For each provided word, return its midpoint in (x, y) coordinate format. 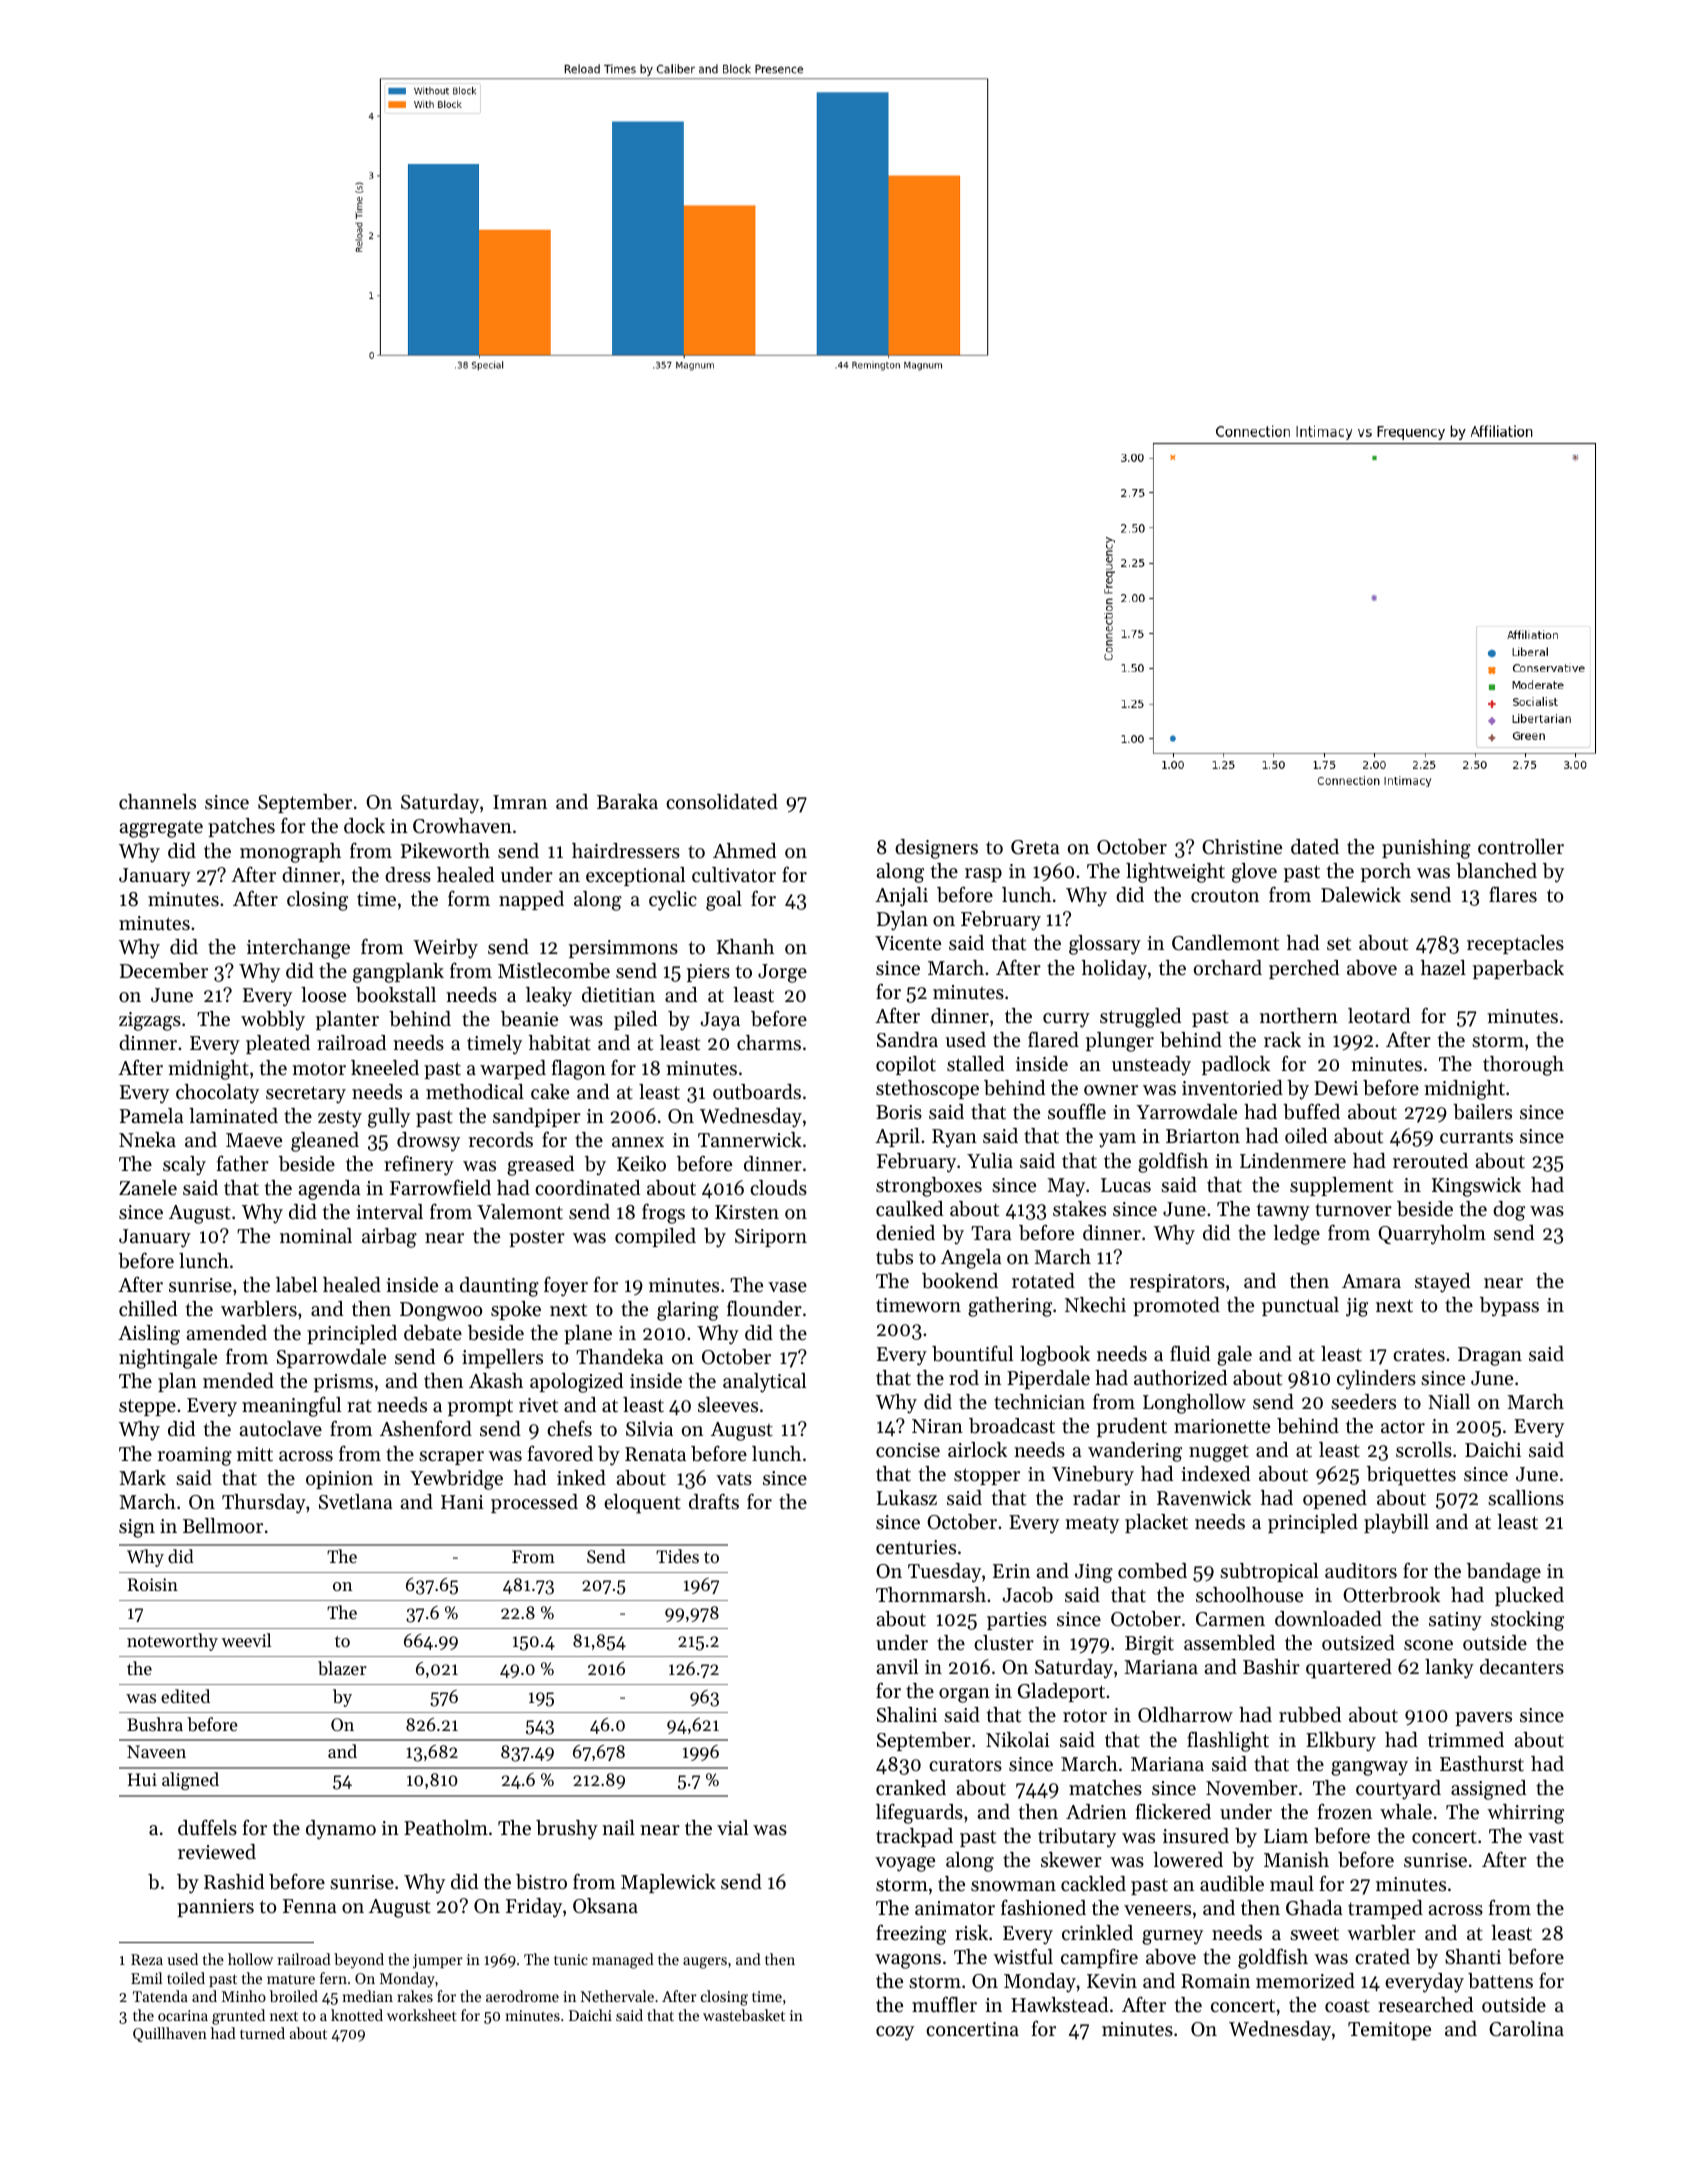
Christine (1242, 847)
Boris (899, 1112)
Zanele (148, 1188)
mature (291, 1979)
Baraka (627, 801)
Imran (520, 802)
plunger (1120, 1042)
